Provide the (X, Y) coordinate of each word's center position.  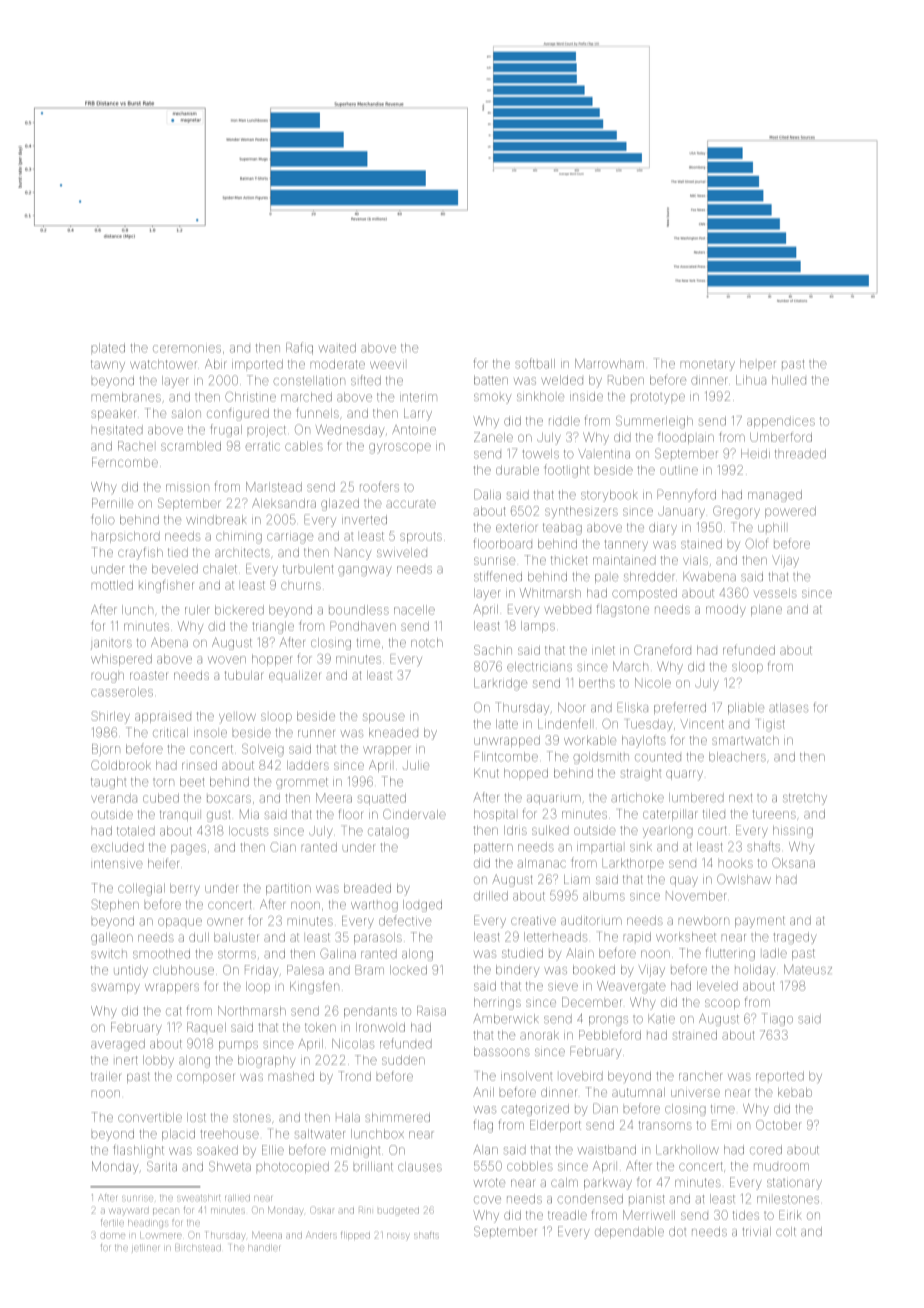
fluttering (730, 954)
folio (103, 519)
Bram (369, 970)
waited (337, 348)
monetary (708, 366)
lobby (158, 1061)
